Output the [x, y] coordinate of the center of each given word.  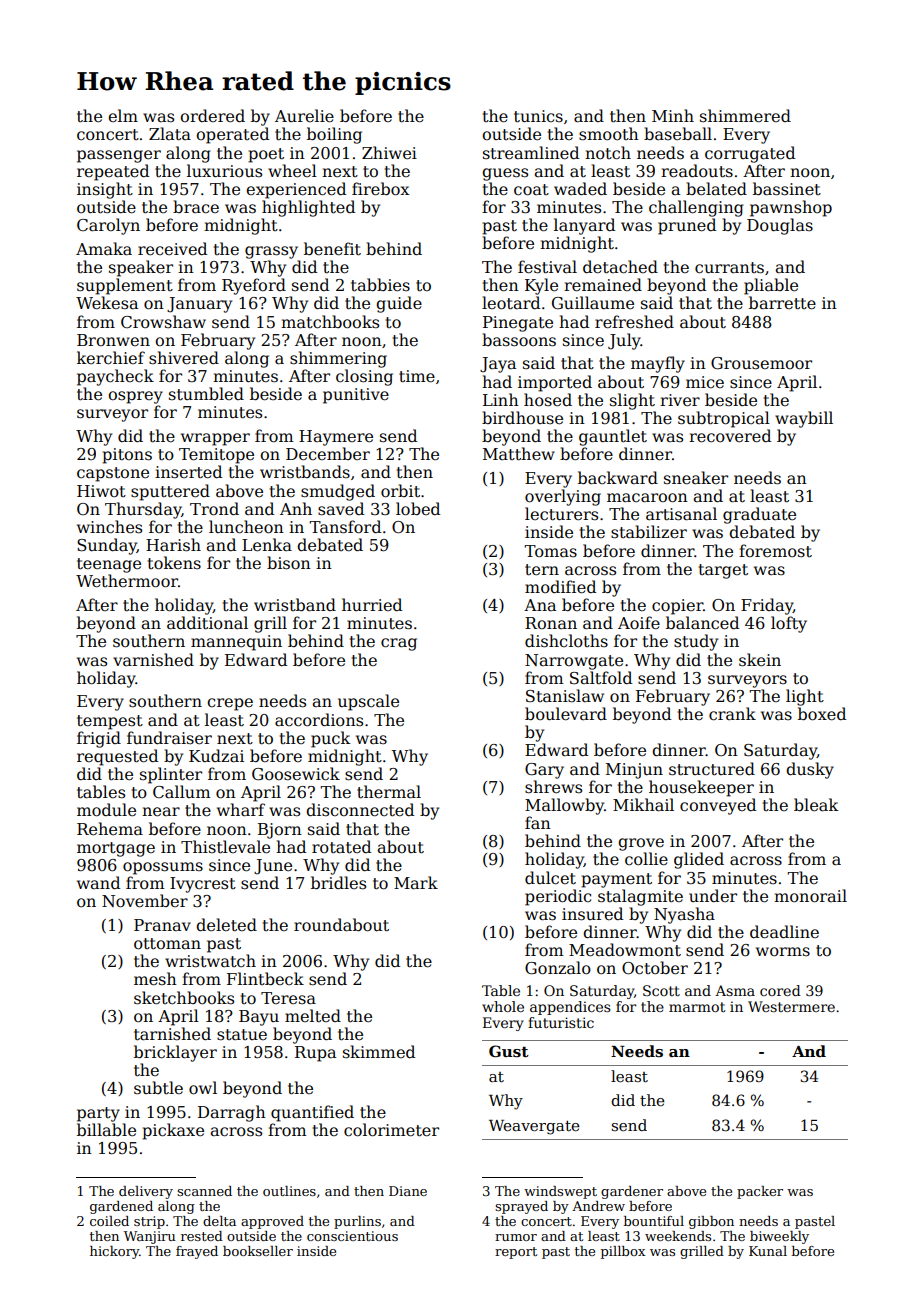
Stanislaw [565, 696]
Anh [296, 508]
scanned [204, 1191]
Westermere [791, 1006]
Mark [416, 882]
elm [123, 115]
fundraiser [169, 738]
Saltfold [601, 678]
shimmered [745, 116]
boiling [334, 135]
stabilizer [649, 532]
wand [98, 882]
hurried [372, 604]
